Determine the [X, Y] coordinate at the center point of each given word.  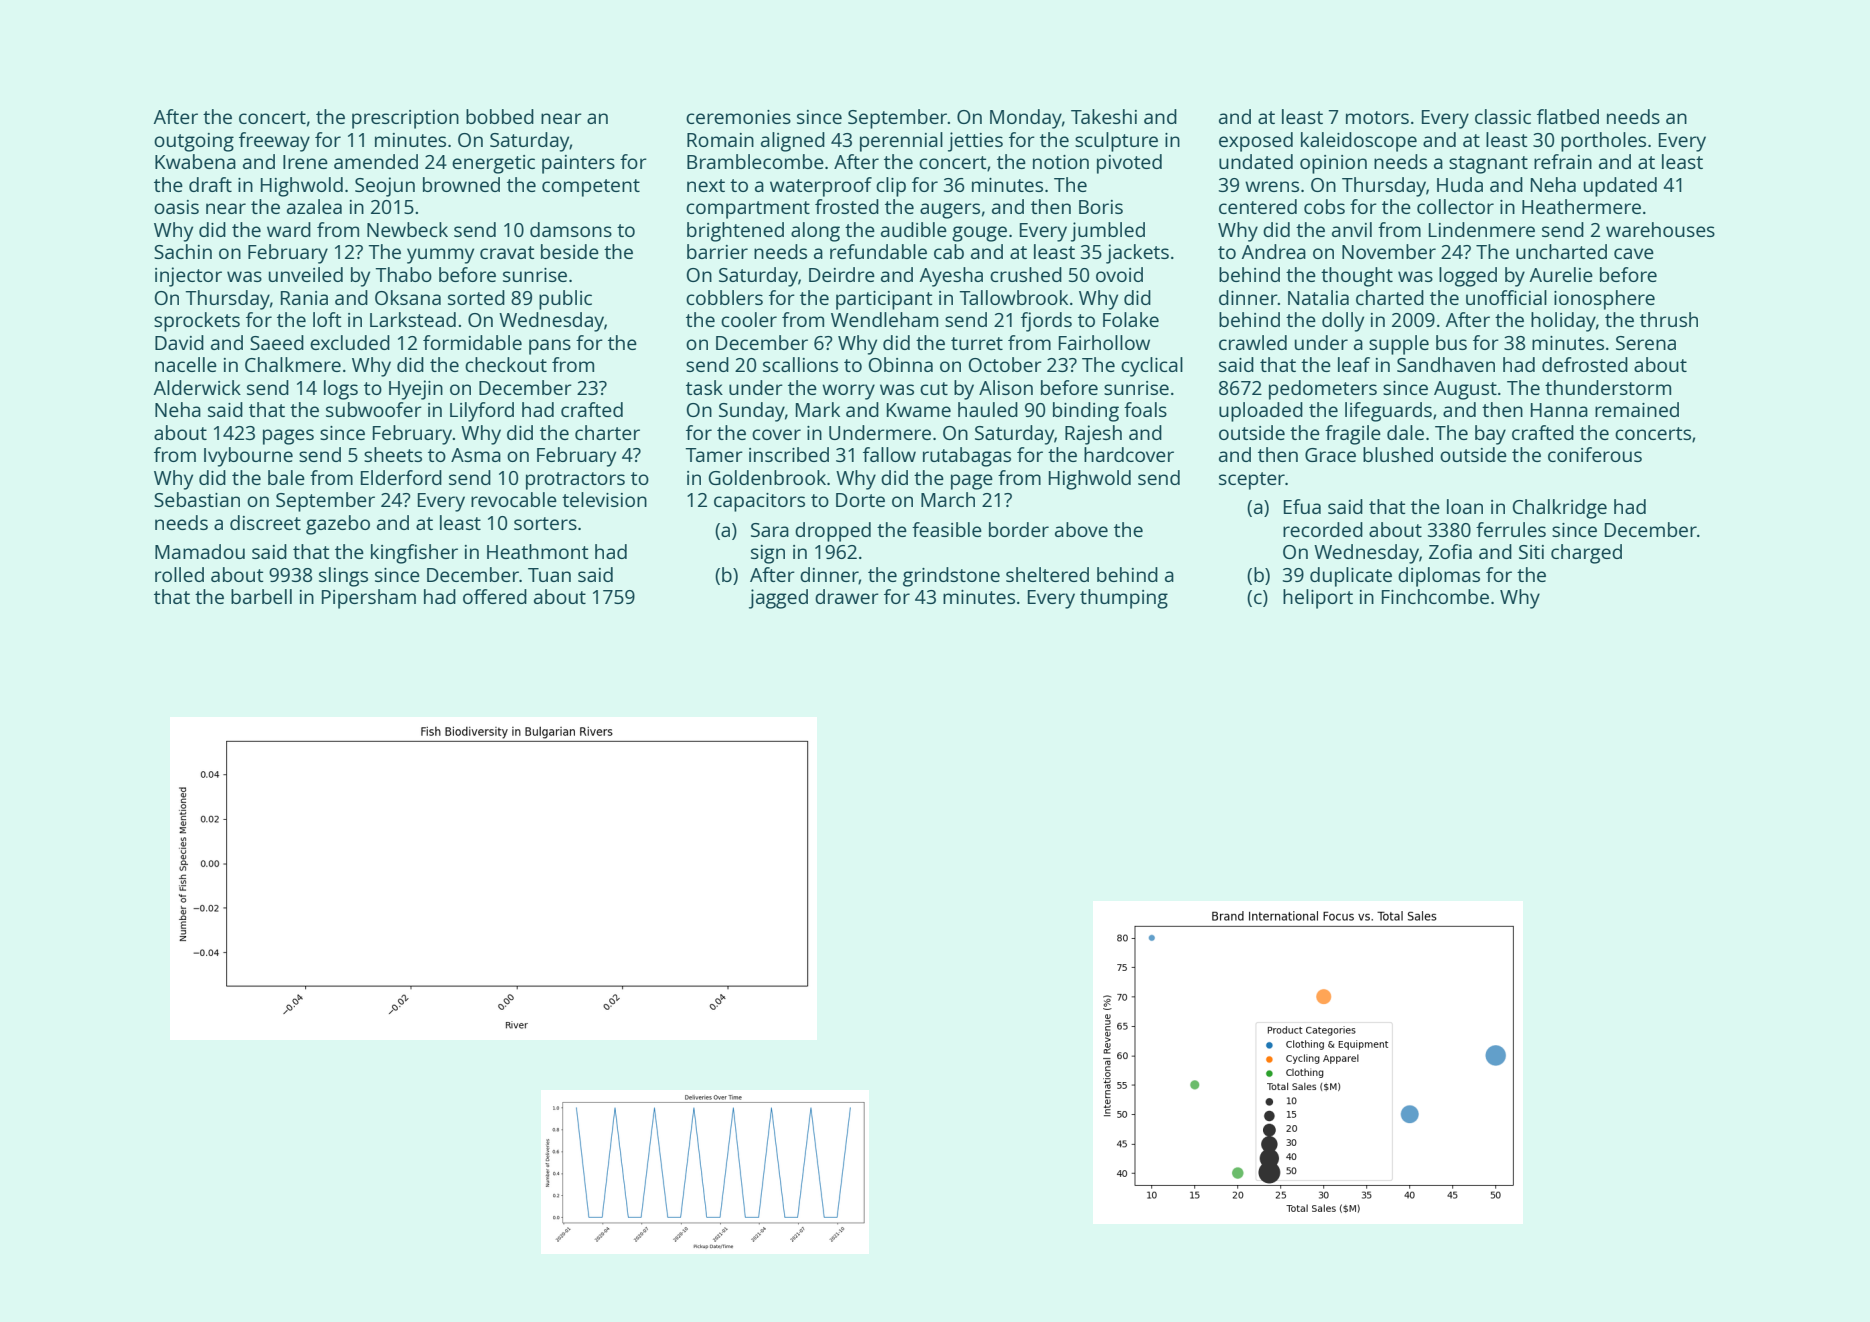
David [179, 342]
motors [1377, 117]
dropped [833, 532]
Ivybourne [248, 457]
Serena [1646, 343]
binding [1086, 412]
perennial [901, 142]
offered [495, 596]
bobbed [500, 116]
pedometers [1323, 390]
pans [550, 347]
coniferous [1595, 454]
